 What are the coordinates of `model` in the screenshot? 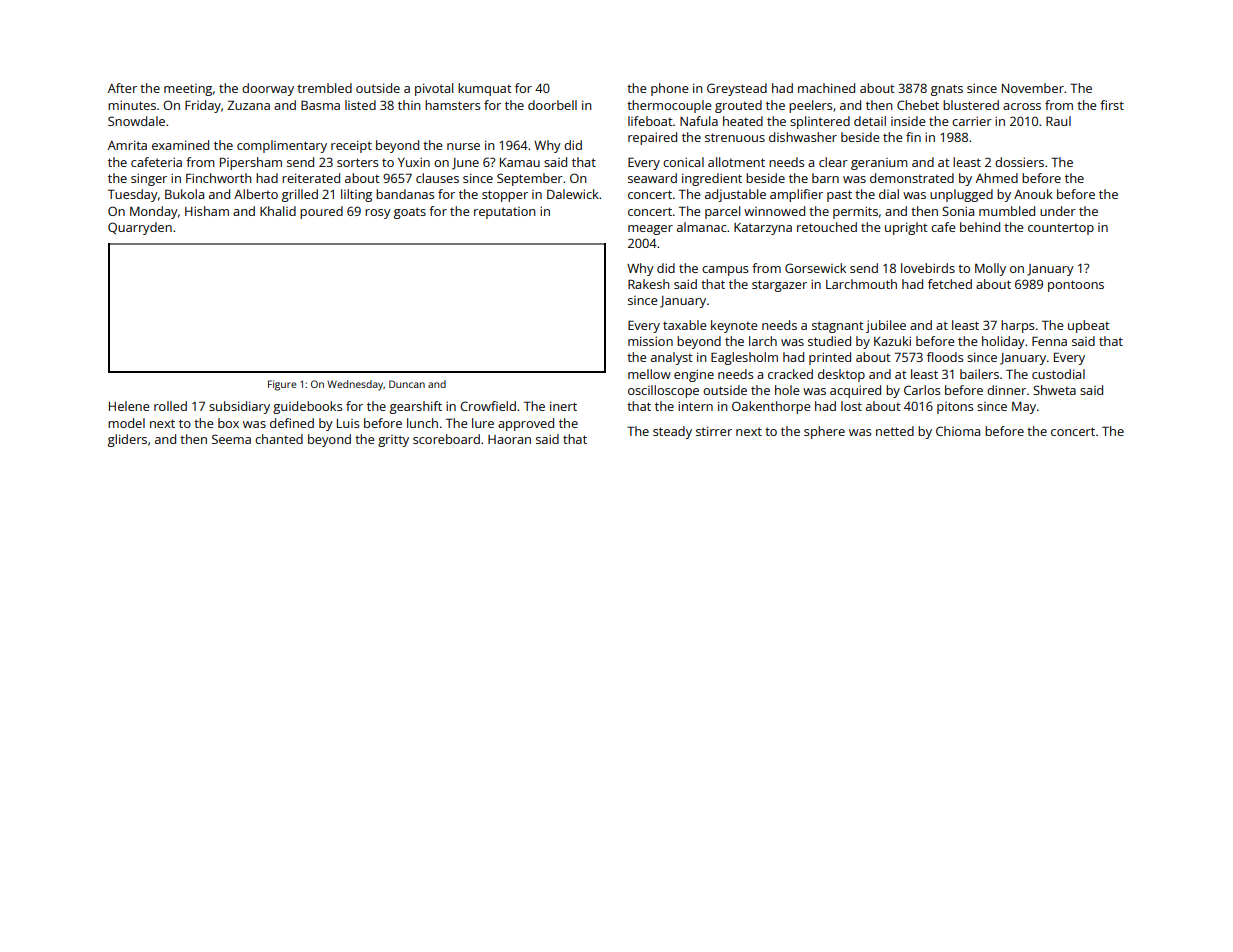 It's located at (126, 423).
